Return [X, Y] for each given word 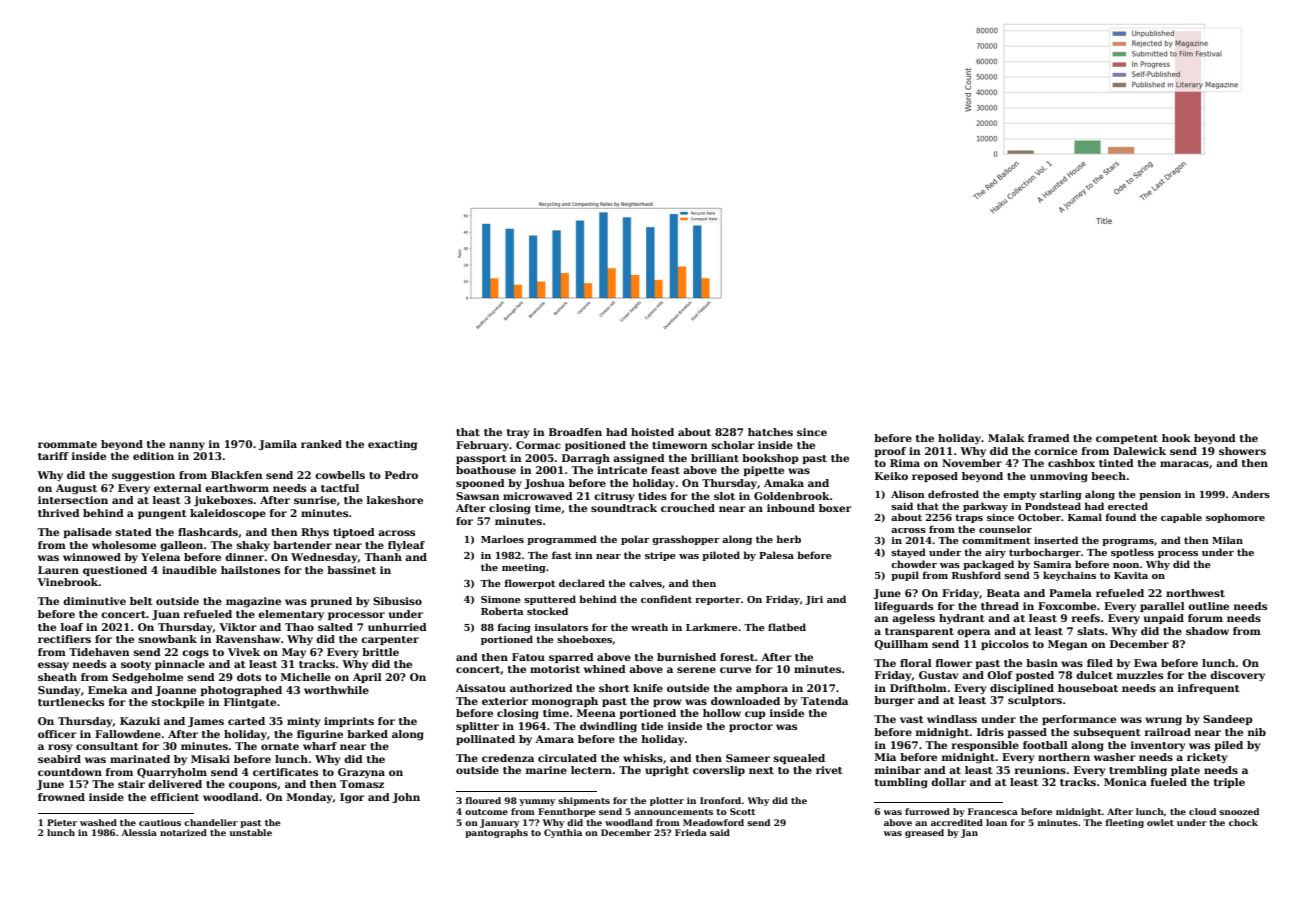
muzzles [1140, 675]
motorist [555, 669]
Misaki [210, 759]
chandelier [211, 822]
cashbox [1071, 463]
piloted [721, 556]
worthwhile [336, 690]
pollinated [485, 740]
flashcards [208, 532]
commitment [996, 540]
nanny [187, 446]
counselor [1005, 529]
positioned [595, 446]
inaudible [189, 570]
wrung [1163, 721]
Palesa [776, 555]
